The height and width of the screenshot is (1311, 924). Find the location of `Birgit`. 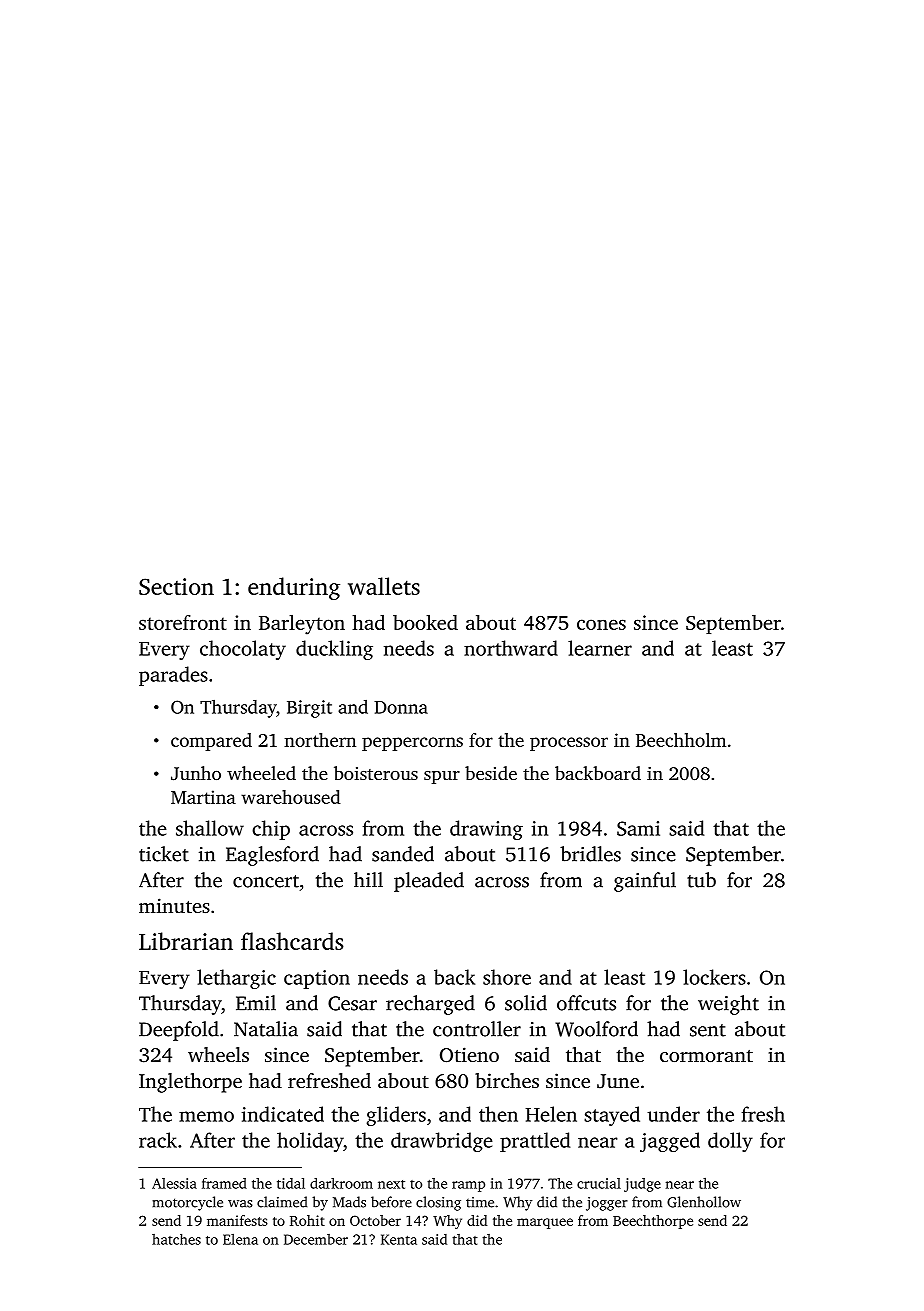

Birgit is located at coordinates (309, 709).
